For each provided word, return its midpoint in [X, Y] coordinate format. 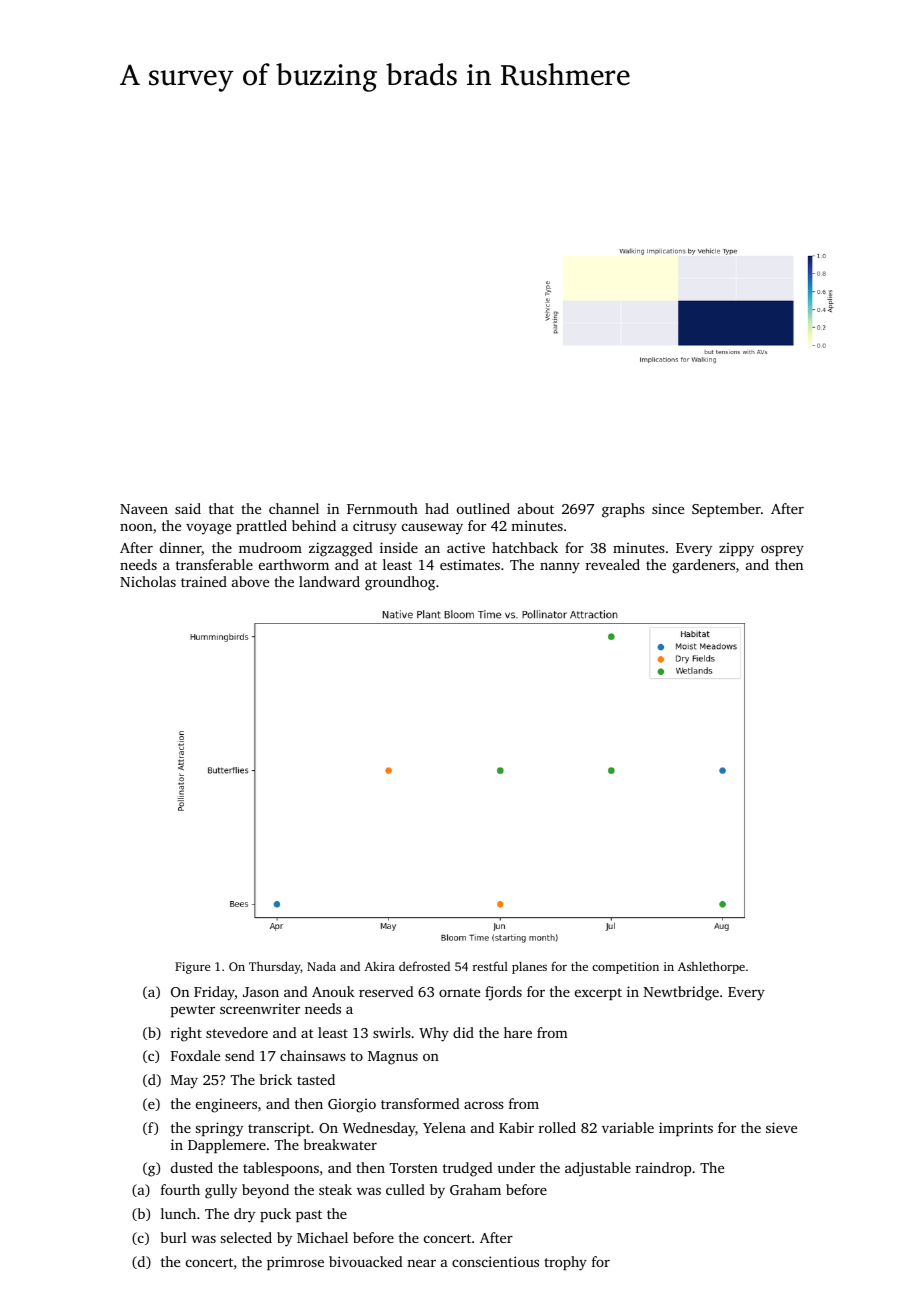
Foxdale [195, 1055]
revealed [613, 564]
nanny [560, 568]
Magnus [393, 1058]
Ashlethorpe [711, 967]
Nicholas [148, 581]
